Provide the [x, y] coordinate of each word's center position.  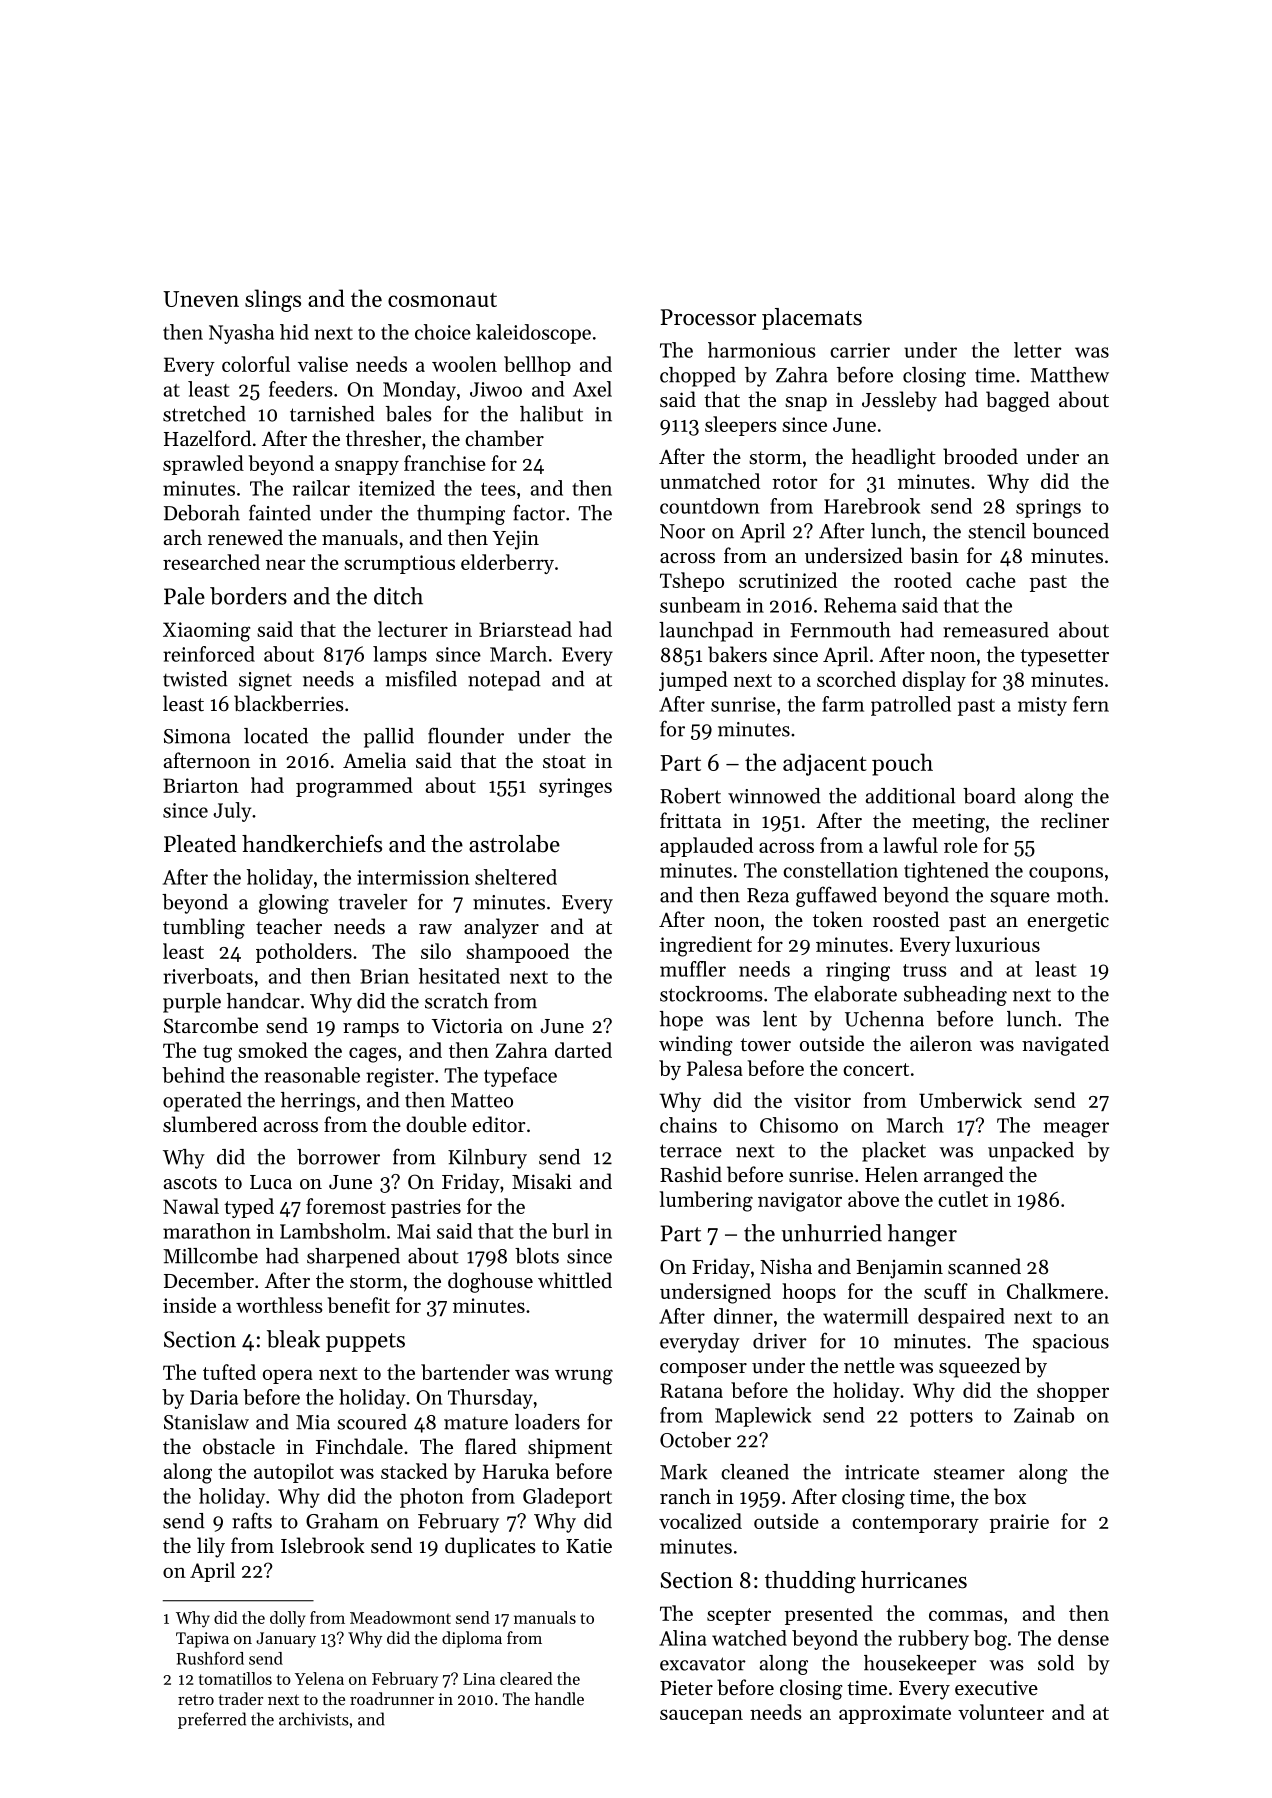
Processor [708, 317]
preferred [212, 1720]
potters [941, 1418]
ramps [371, 1030]
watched [749, 1638]
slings [273, 300]
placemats [812, 319]
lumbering [706, 1201]
